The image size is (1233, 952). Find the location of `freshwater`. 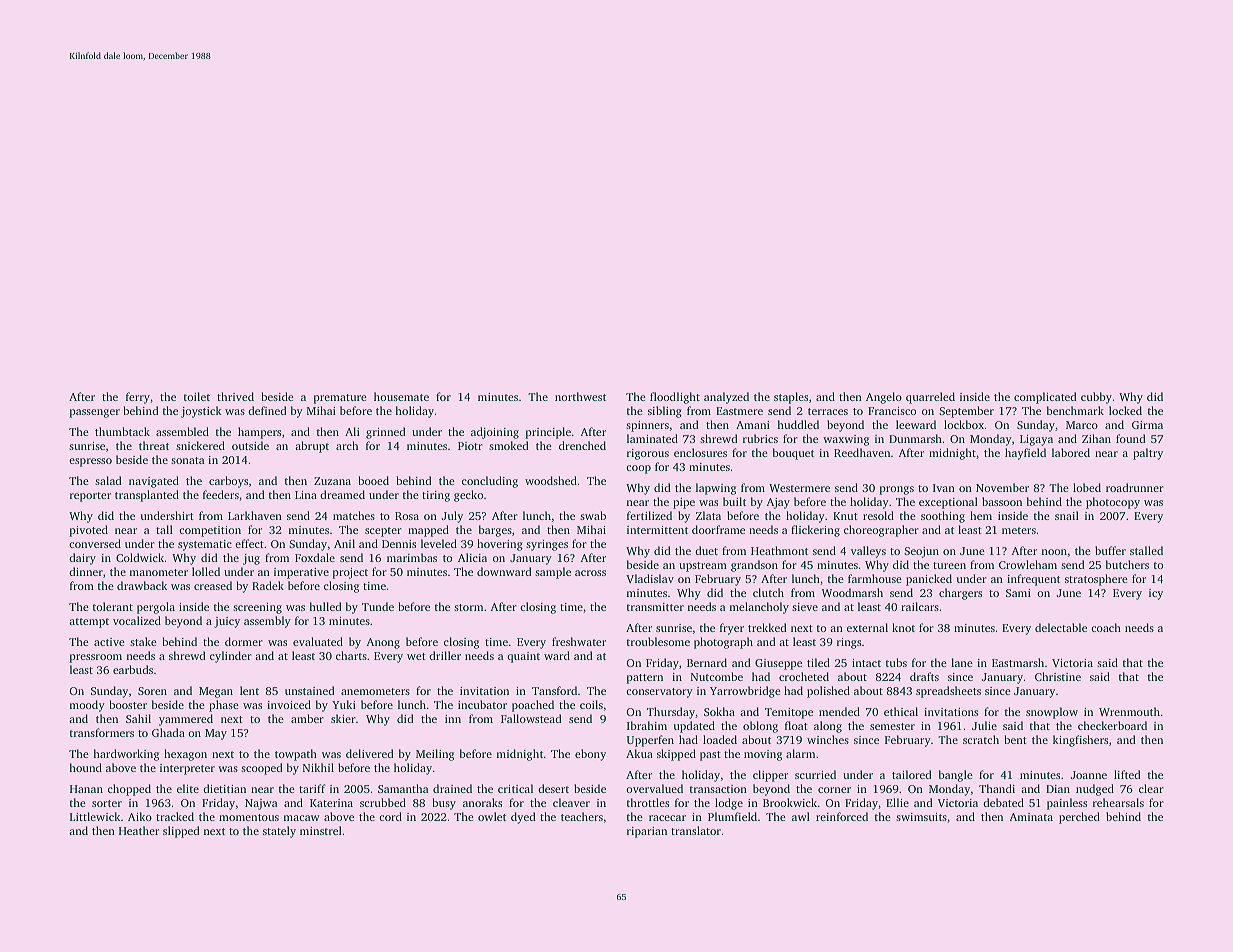

freshwater is located at coordinates (579, 641).
